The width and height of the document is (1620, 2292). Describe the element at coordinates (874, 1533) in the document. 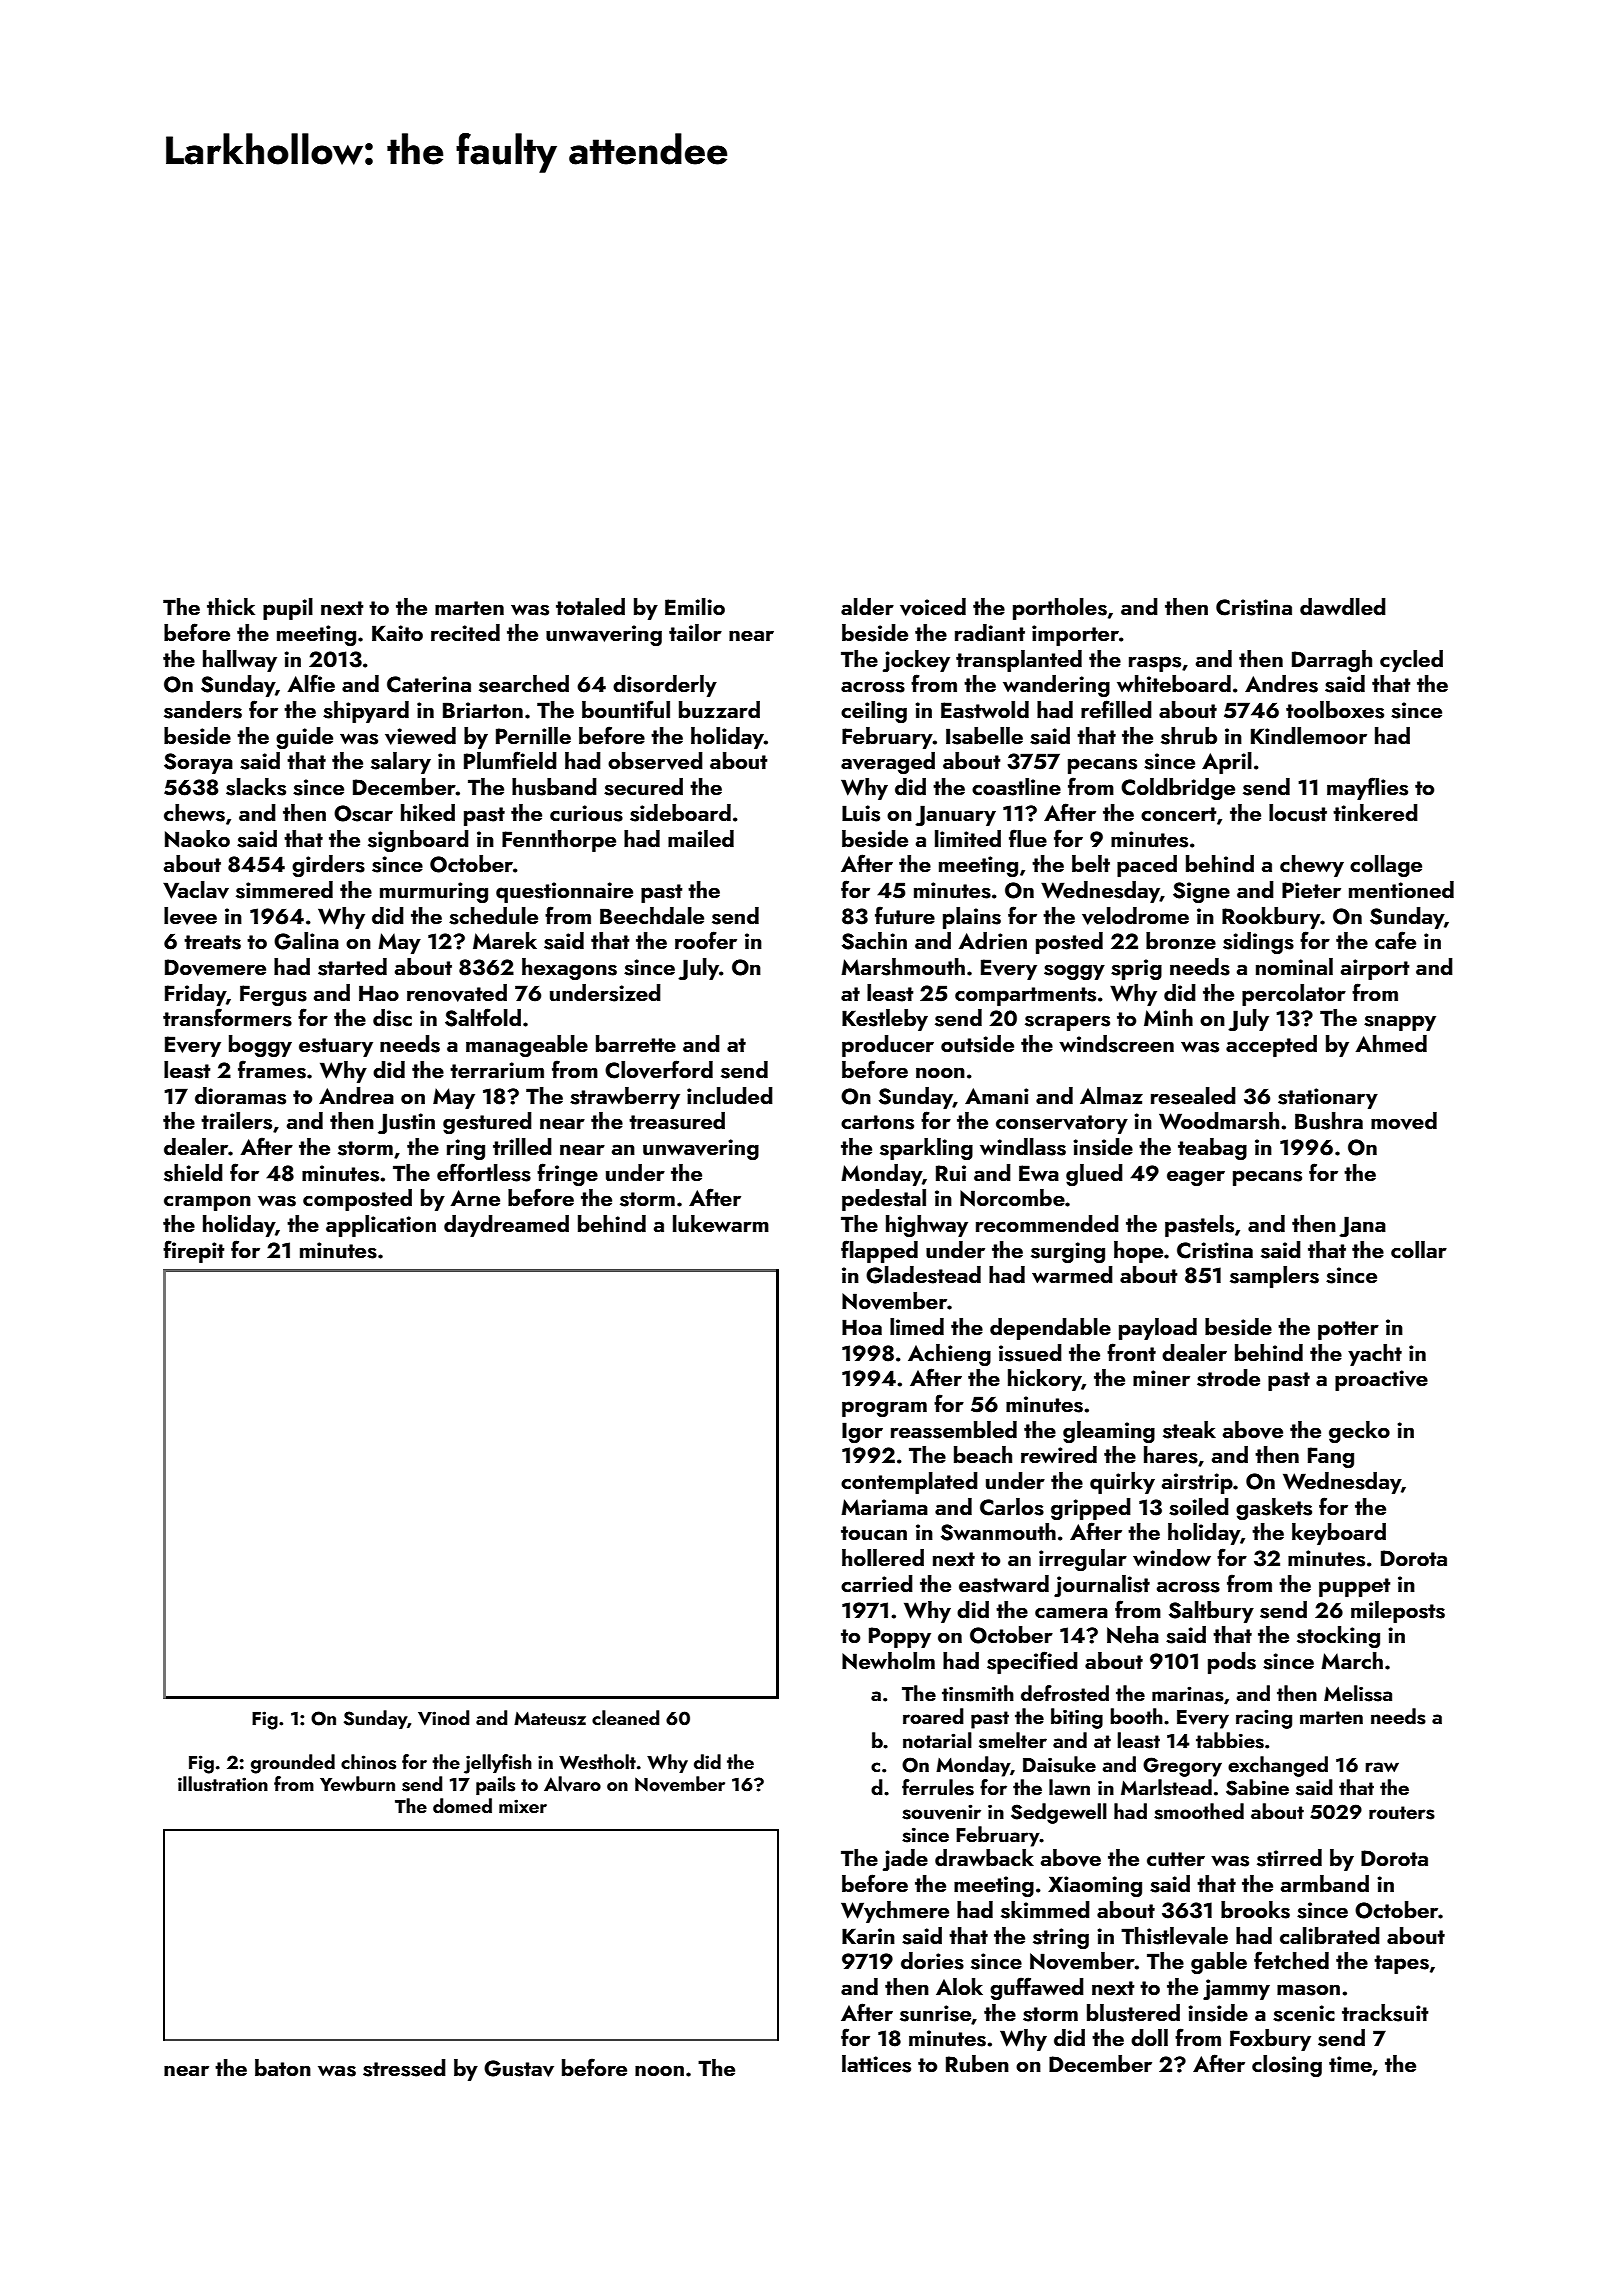

I see `toucan` at that location.
